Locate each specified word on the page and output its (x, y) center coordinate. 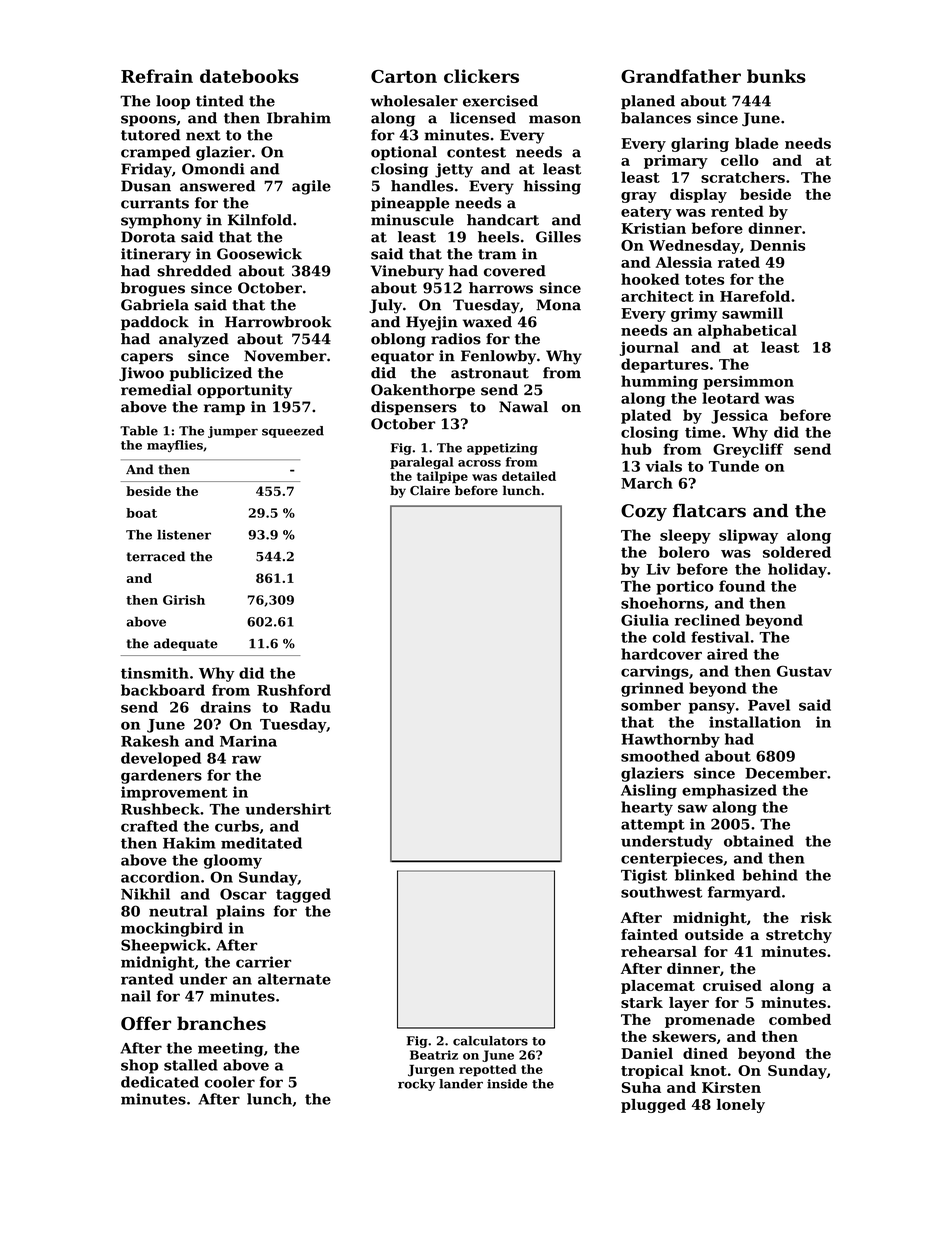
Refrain (157, 76)
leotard (731, 398)
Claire (430, 490)
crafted (149, 826)
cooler (230, 1082)
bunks (776, 76)
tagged (303, 895)
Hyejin (432, 323)
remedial (156, 390)
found (742, 586)
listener (184, 535)
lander (461, 1084)
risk (816, 917)
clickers (481, 76)
